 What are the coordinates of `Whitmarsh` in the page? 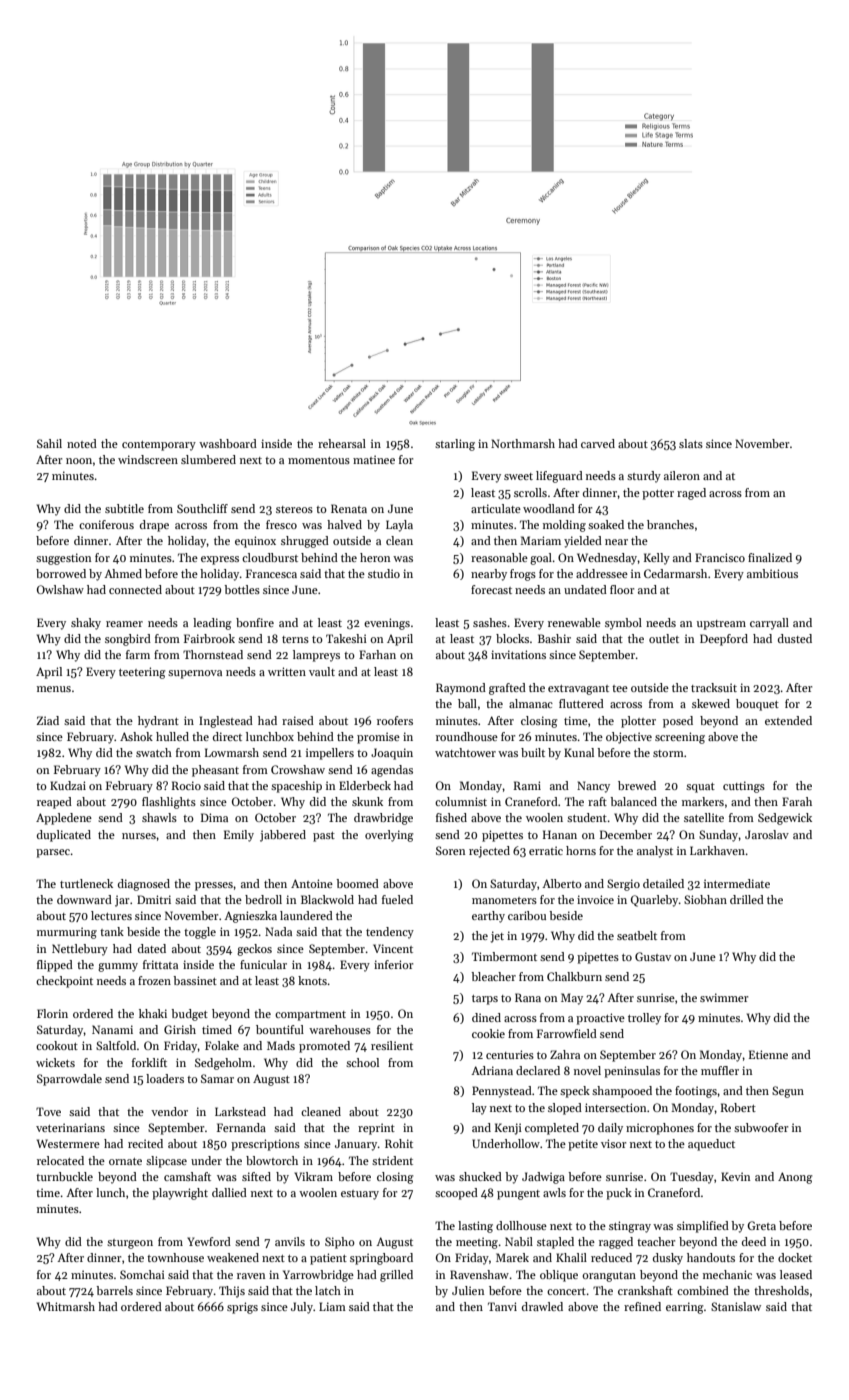 It's located at (66, 1306).
